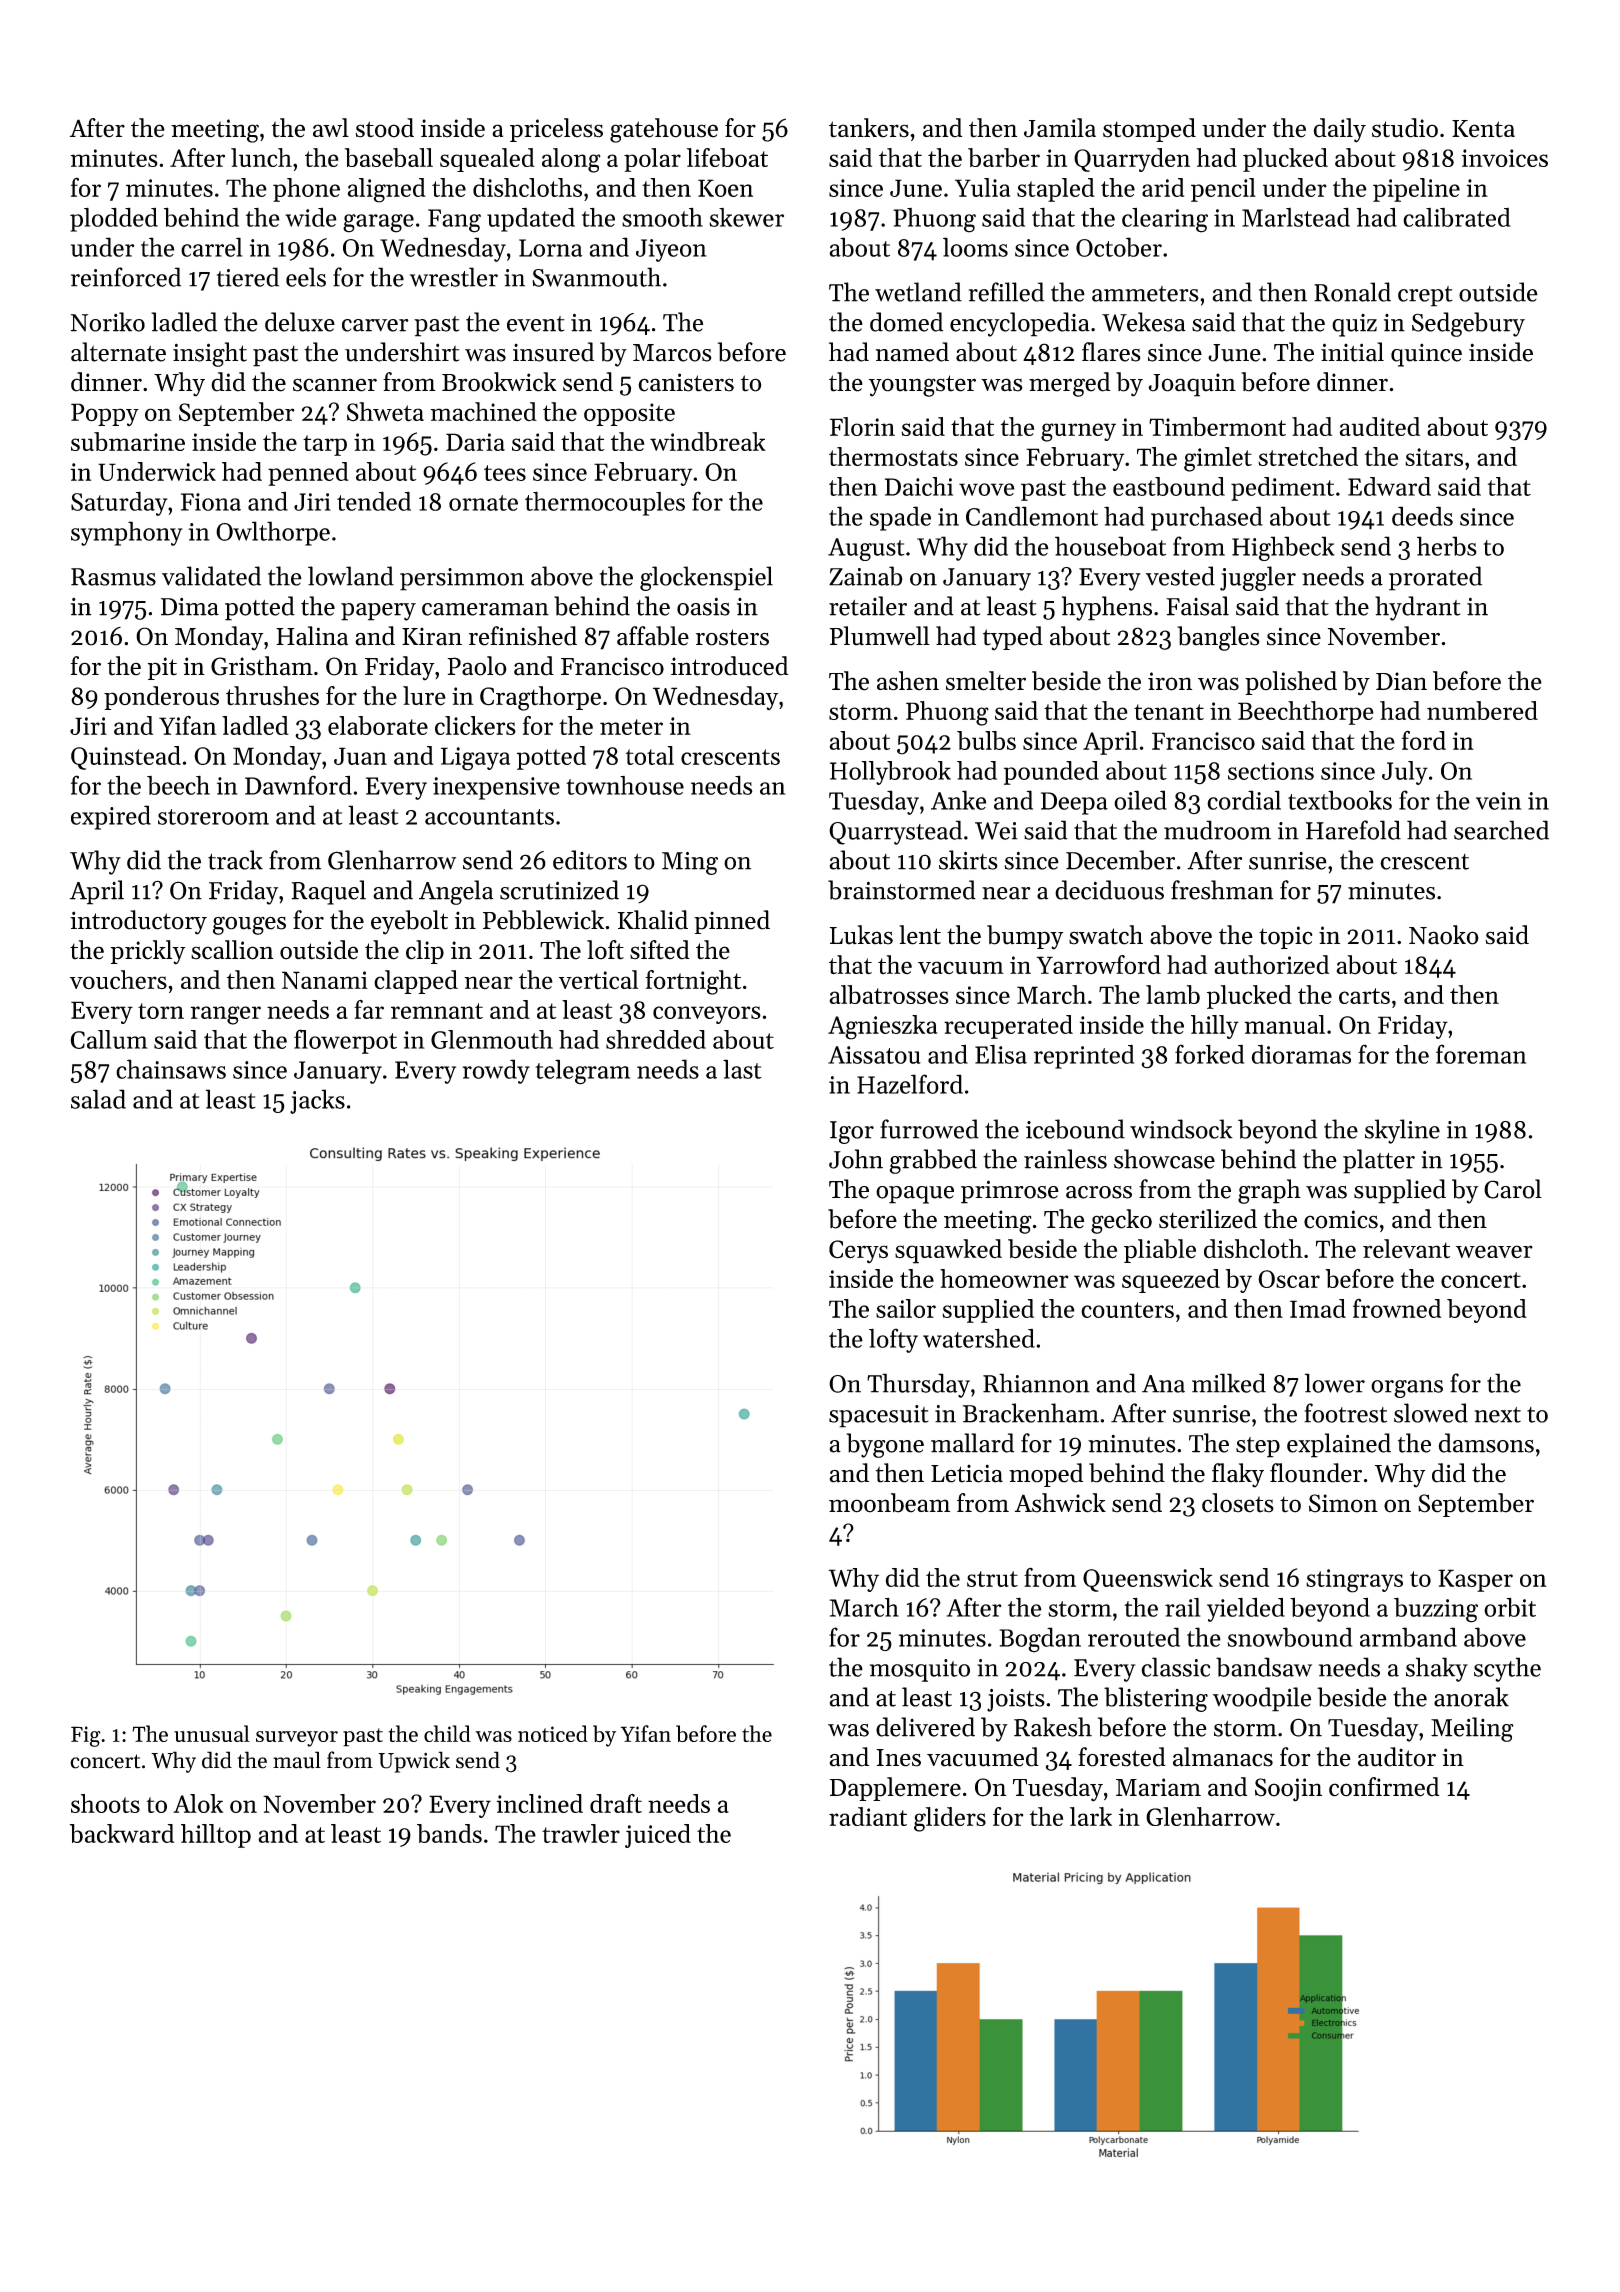 The width and height of the page is (1620, 2292). What do you see at coordinates (1271, 771) in the page?
I see `sections` at bounding box center [1271, 771].
